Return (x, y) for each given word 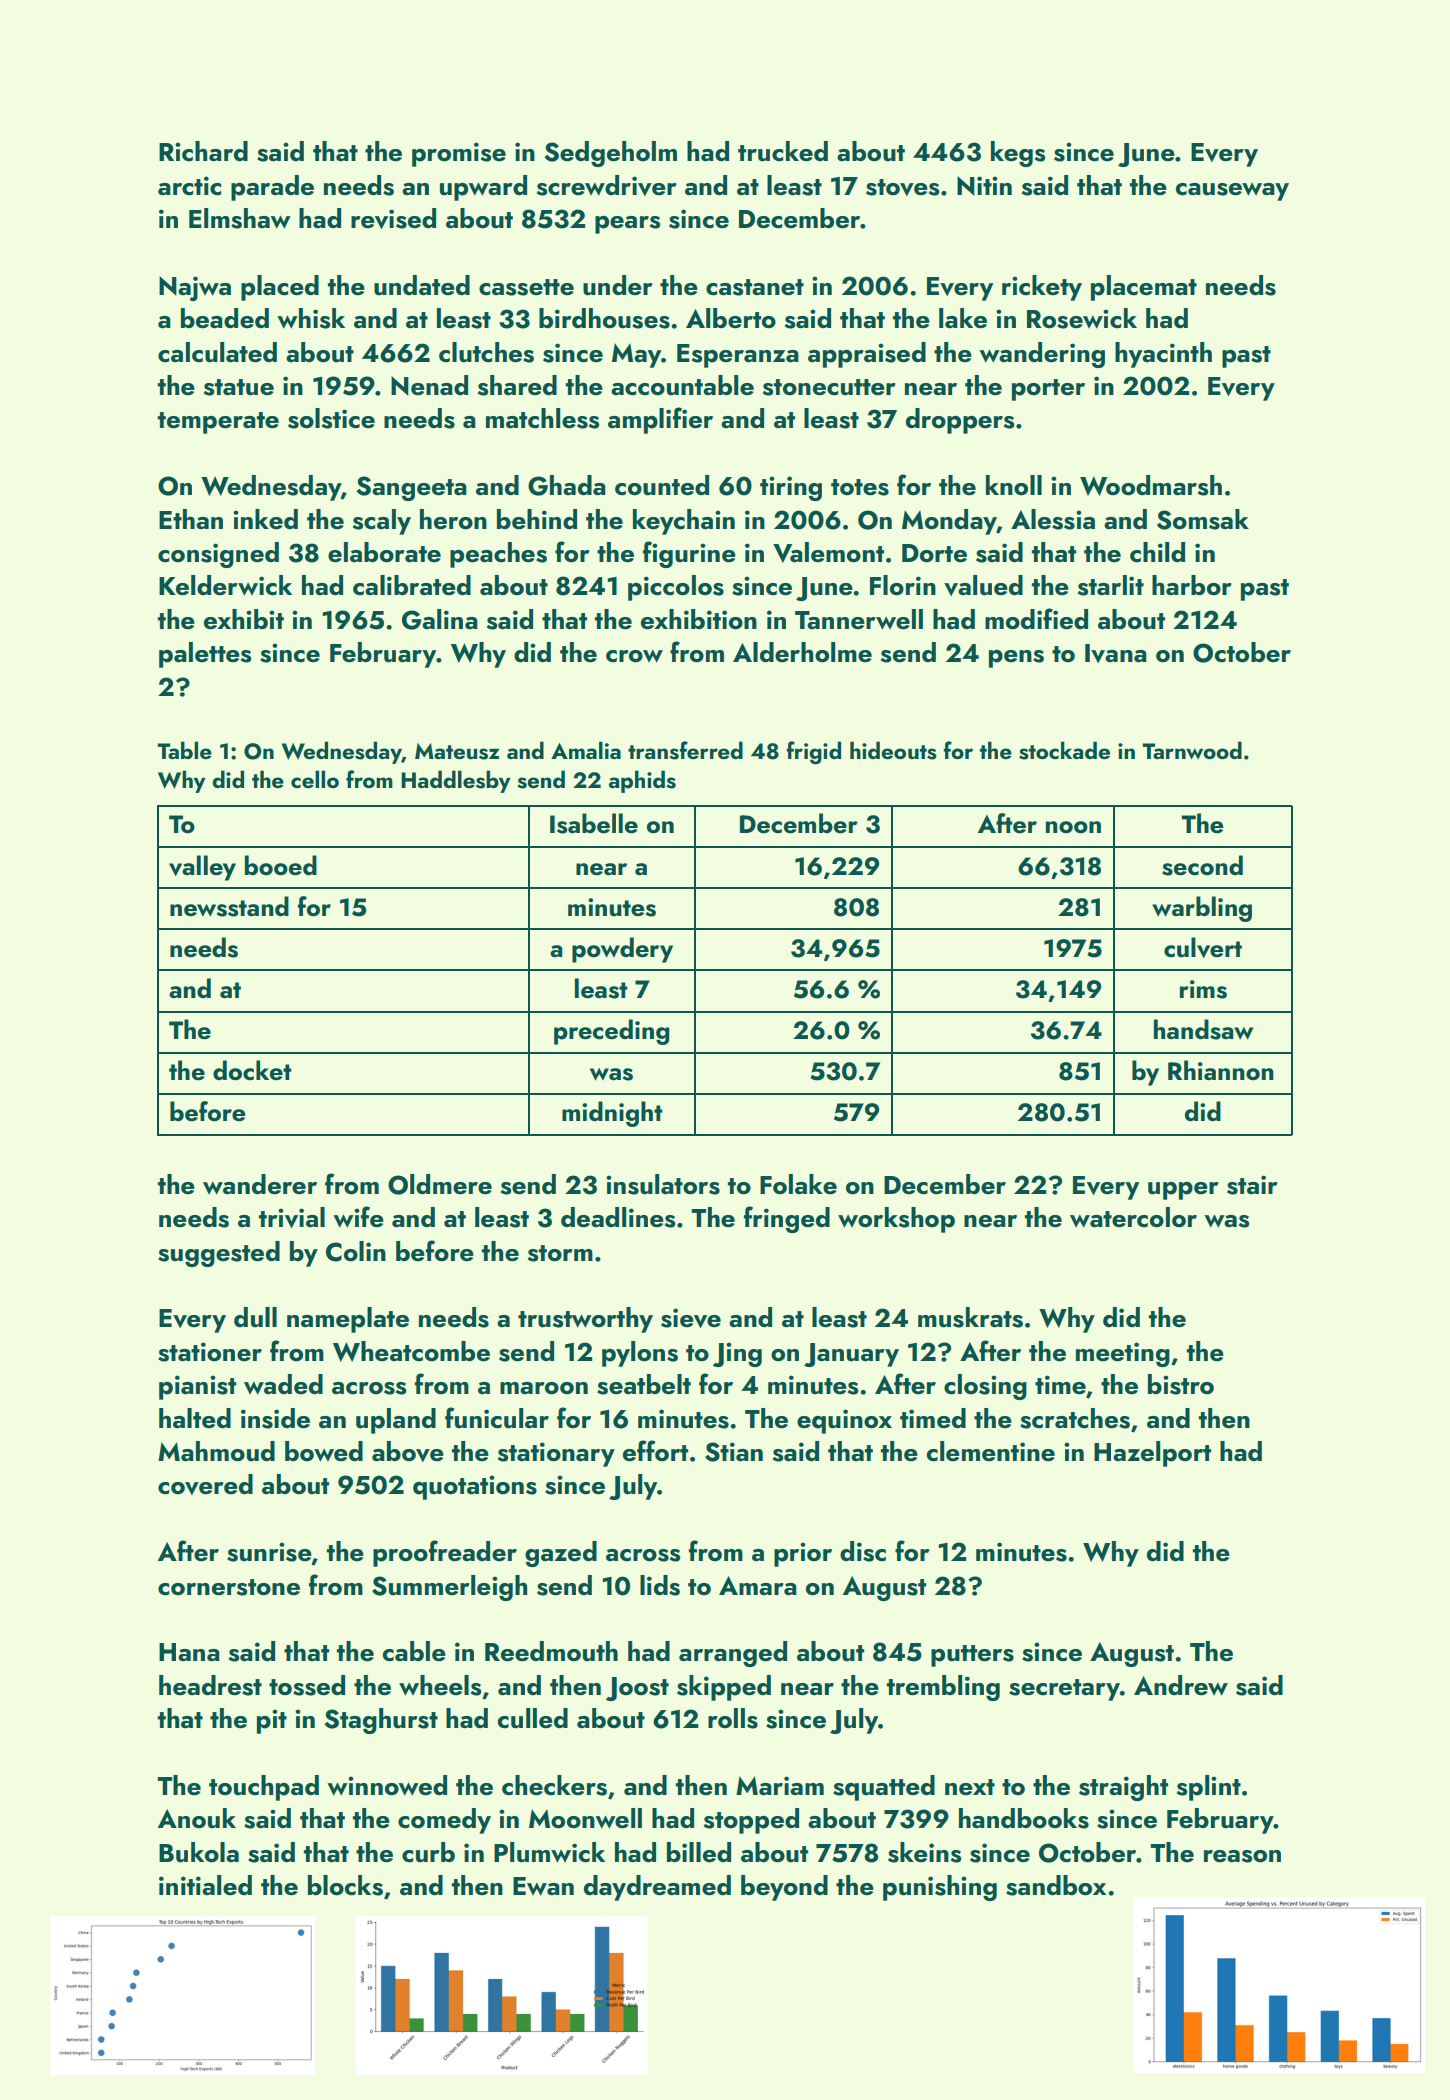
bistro (1181, 1384)
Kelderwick (225, 585)
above (408, 1451)
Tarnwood (1192, 750)
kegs (1018, 154)
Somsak (1203, 519)
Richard (203, 151)
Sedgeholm (611, 154)
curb (428, 1852)
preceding (612, 1032)
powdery (622, 950)
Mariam (780, 1785)
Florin (903, 585)
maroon (544, 1388)
